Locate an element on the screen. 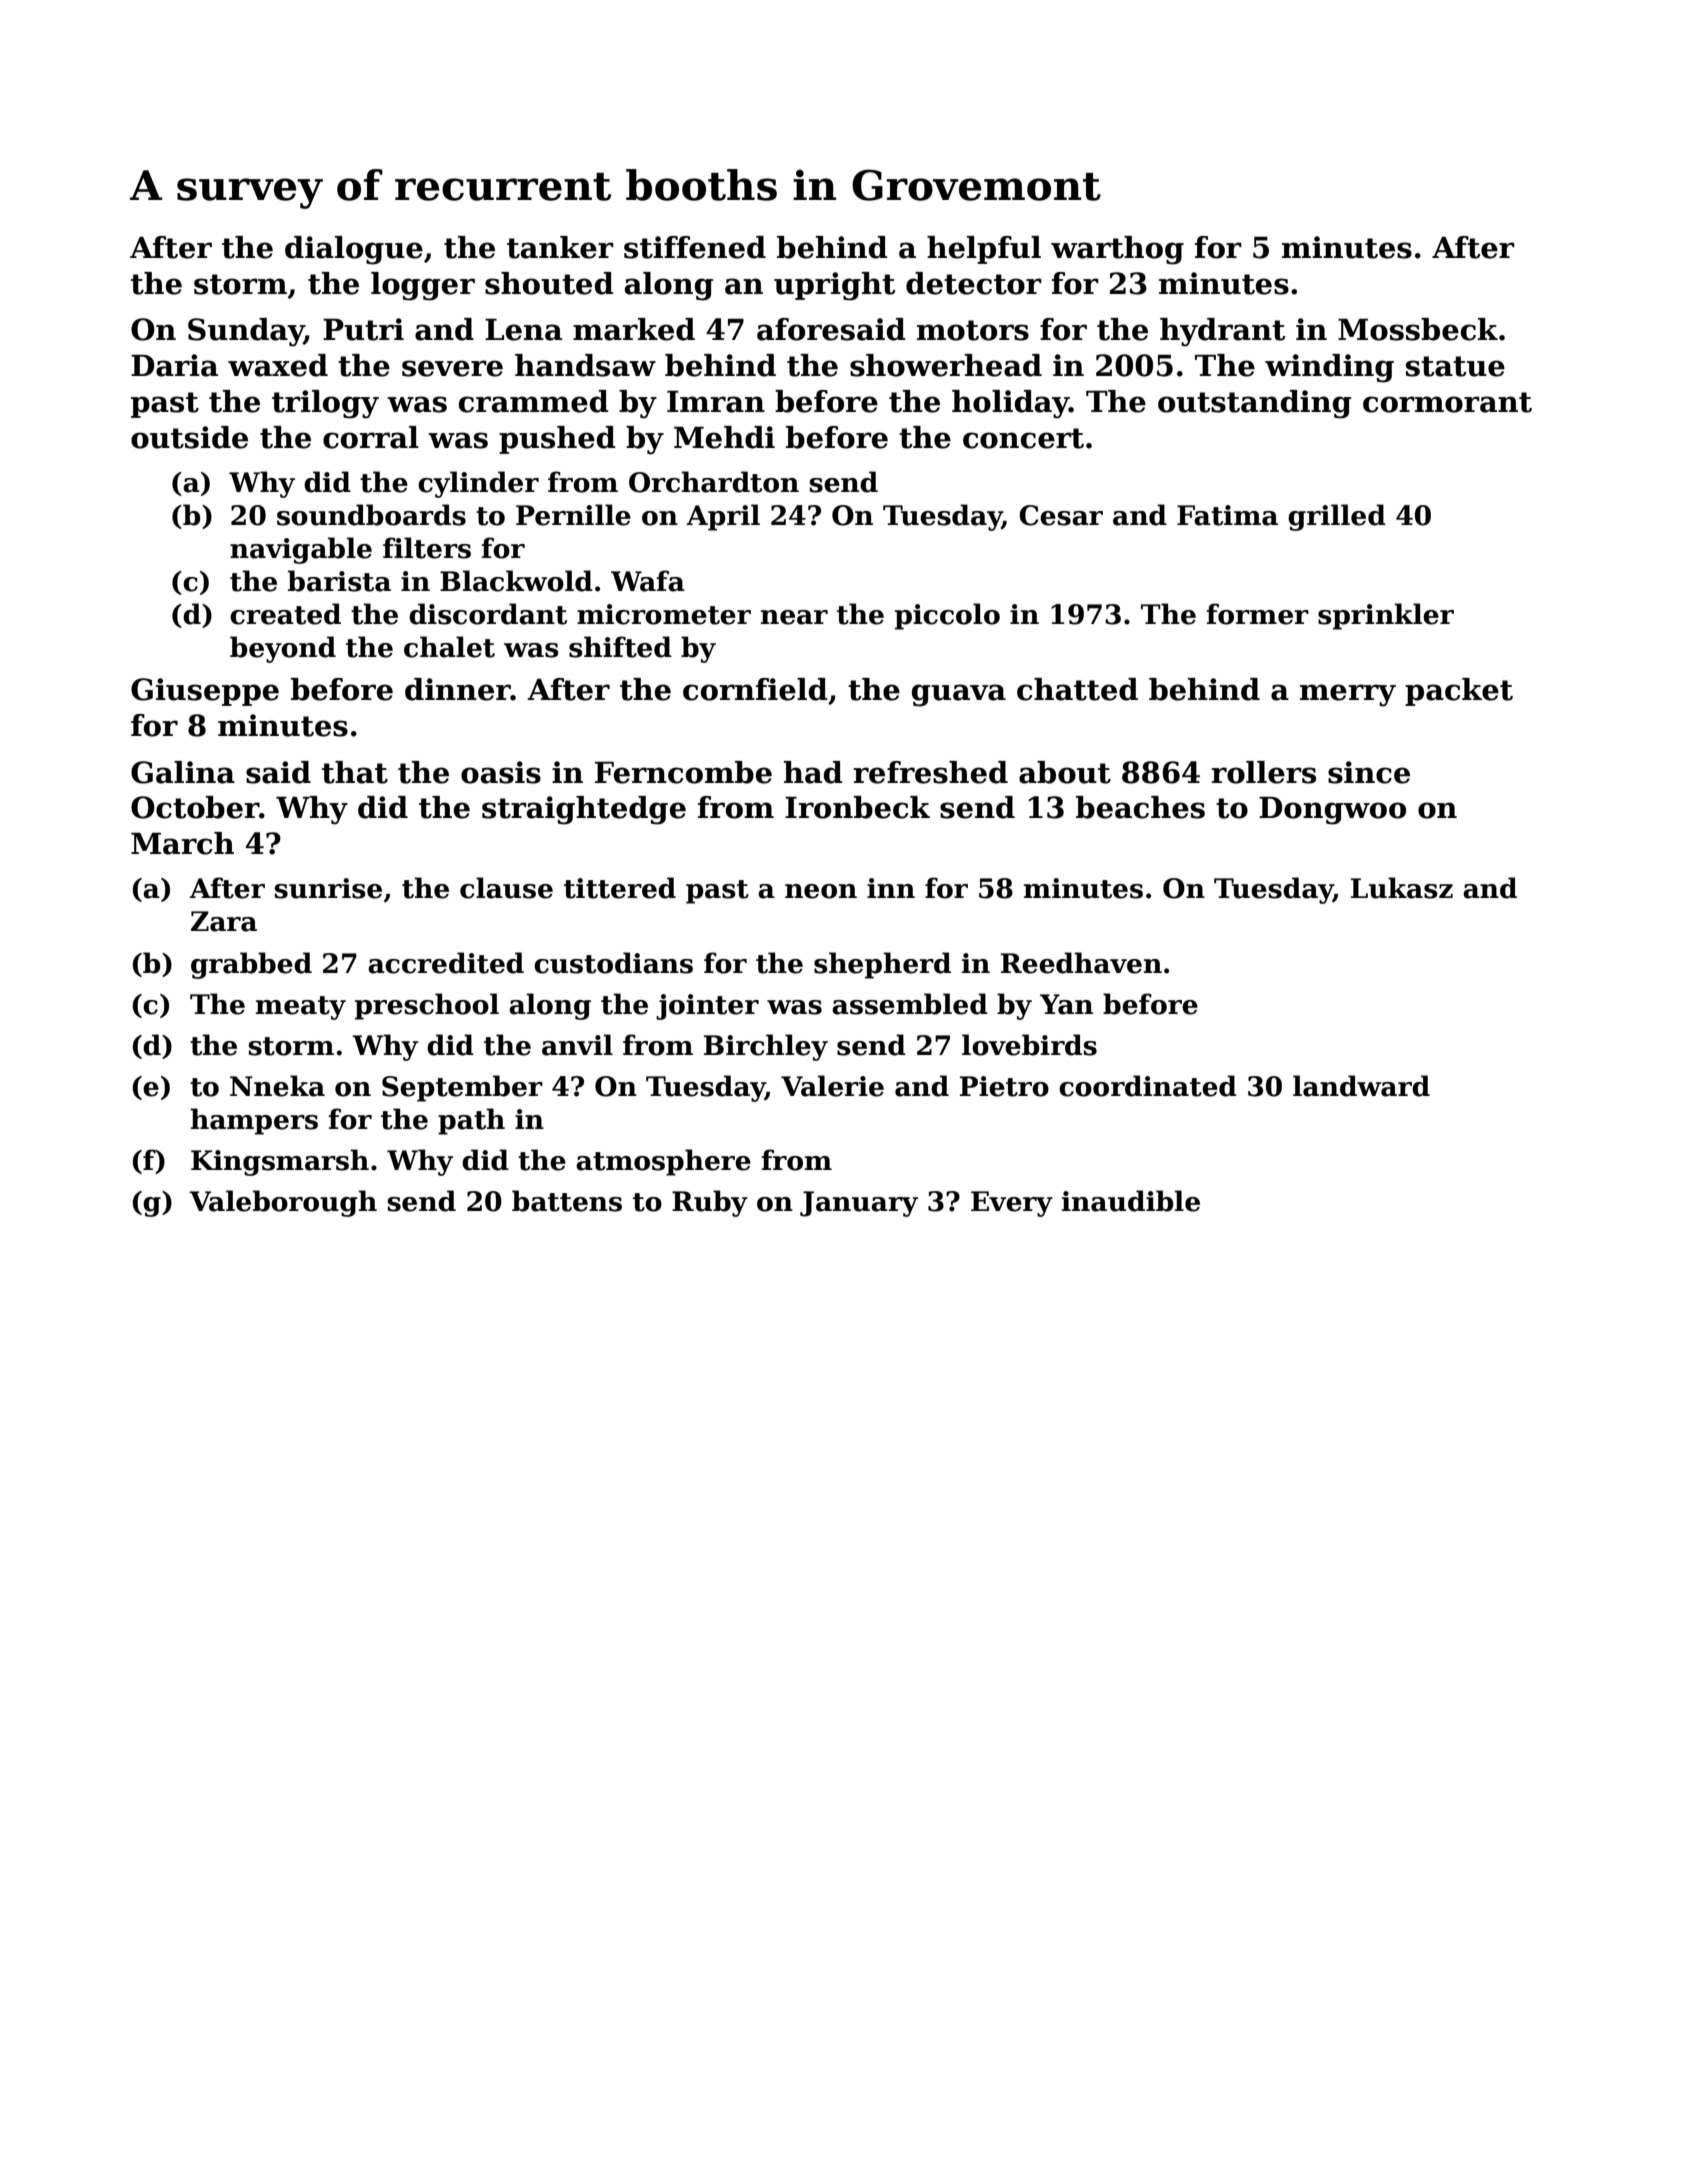 The width and height of the screenshot is (1683, 2178). sprinkler is located at coordinates (1386, 616).
